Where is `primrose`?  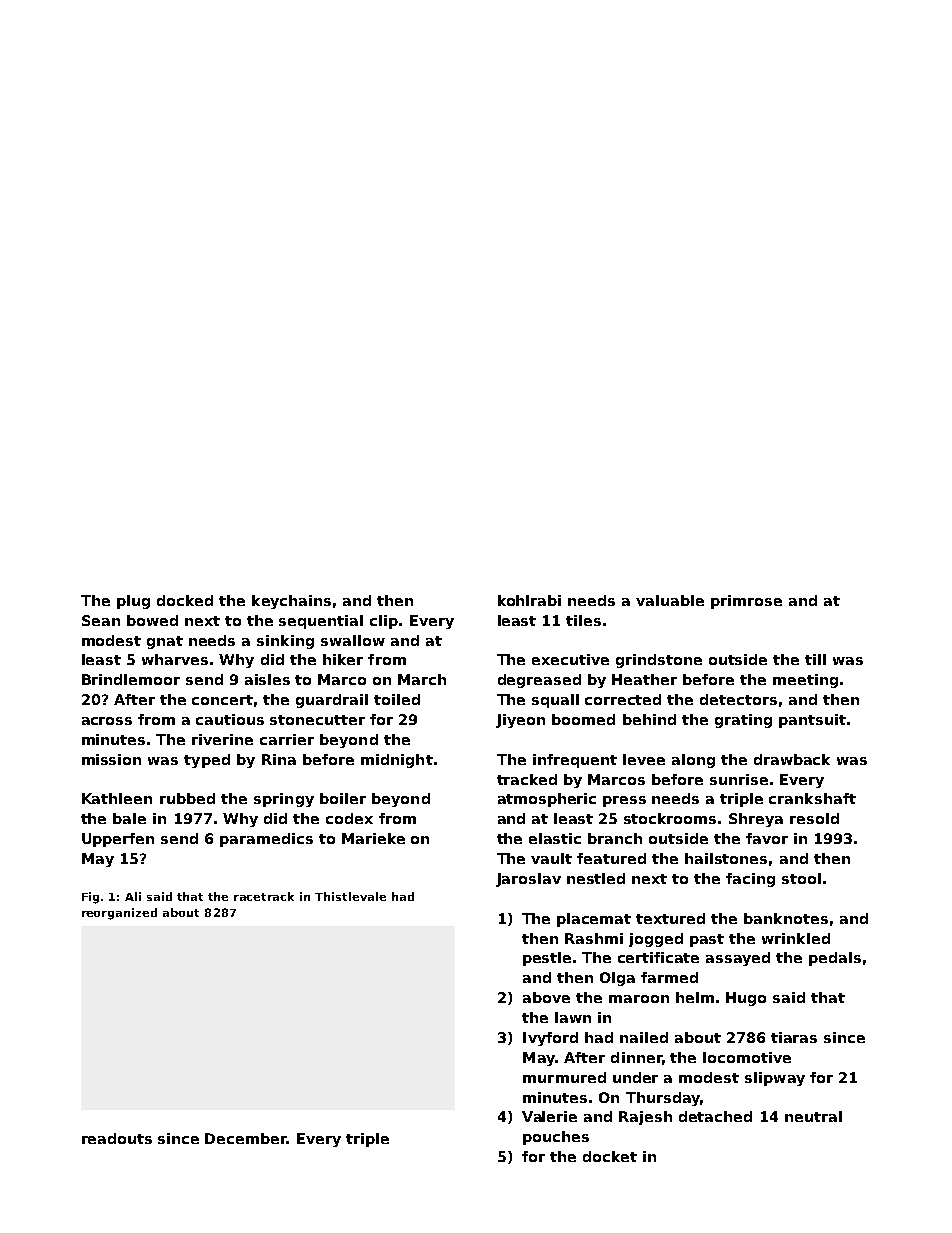 primrose is located at coordinates (746, 602).
